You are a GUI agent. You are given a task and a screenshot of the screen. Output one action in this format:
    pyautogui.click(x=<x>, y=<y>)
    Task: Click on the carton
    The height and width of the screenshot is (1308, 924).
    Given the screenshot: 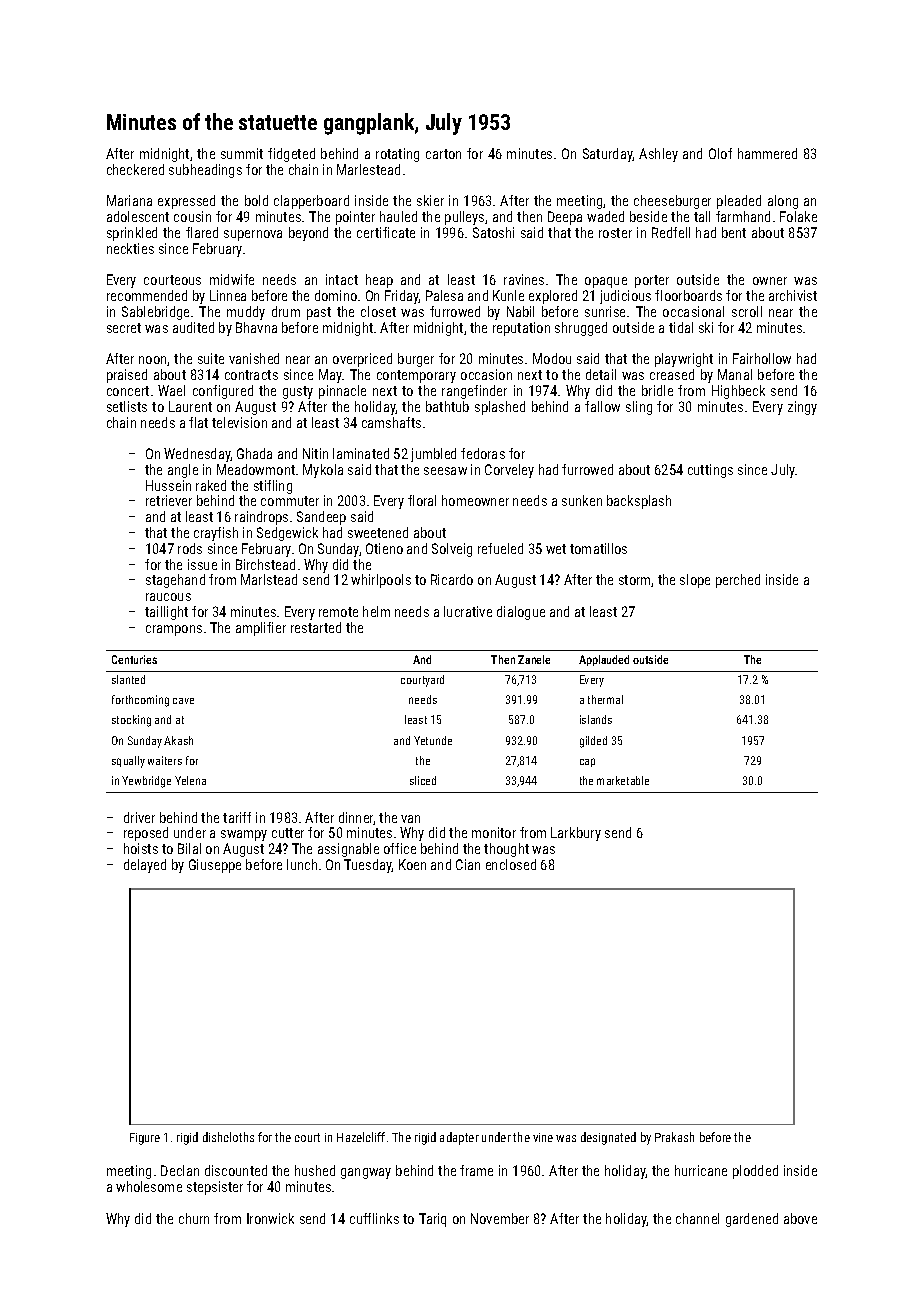 What is the action you would take?
    pyautogui.click(x=443, y=154)
